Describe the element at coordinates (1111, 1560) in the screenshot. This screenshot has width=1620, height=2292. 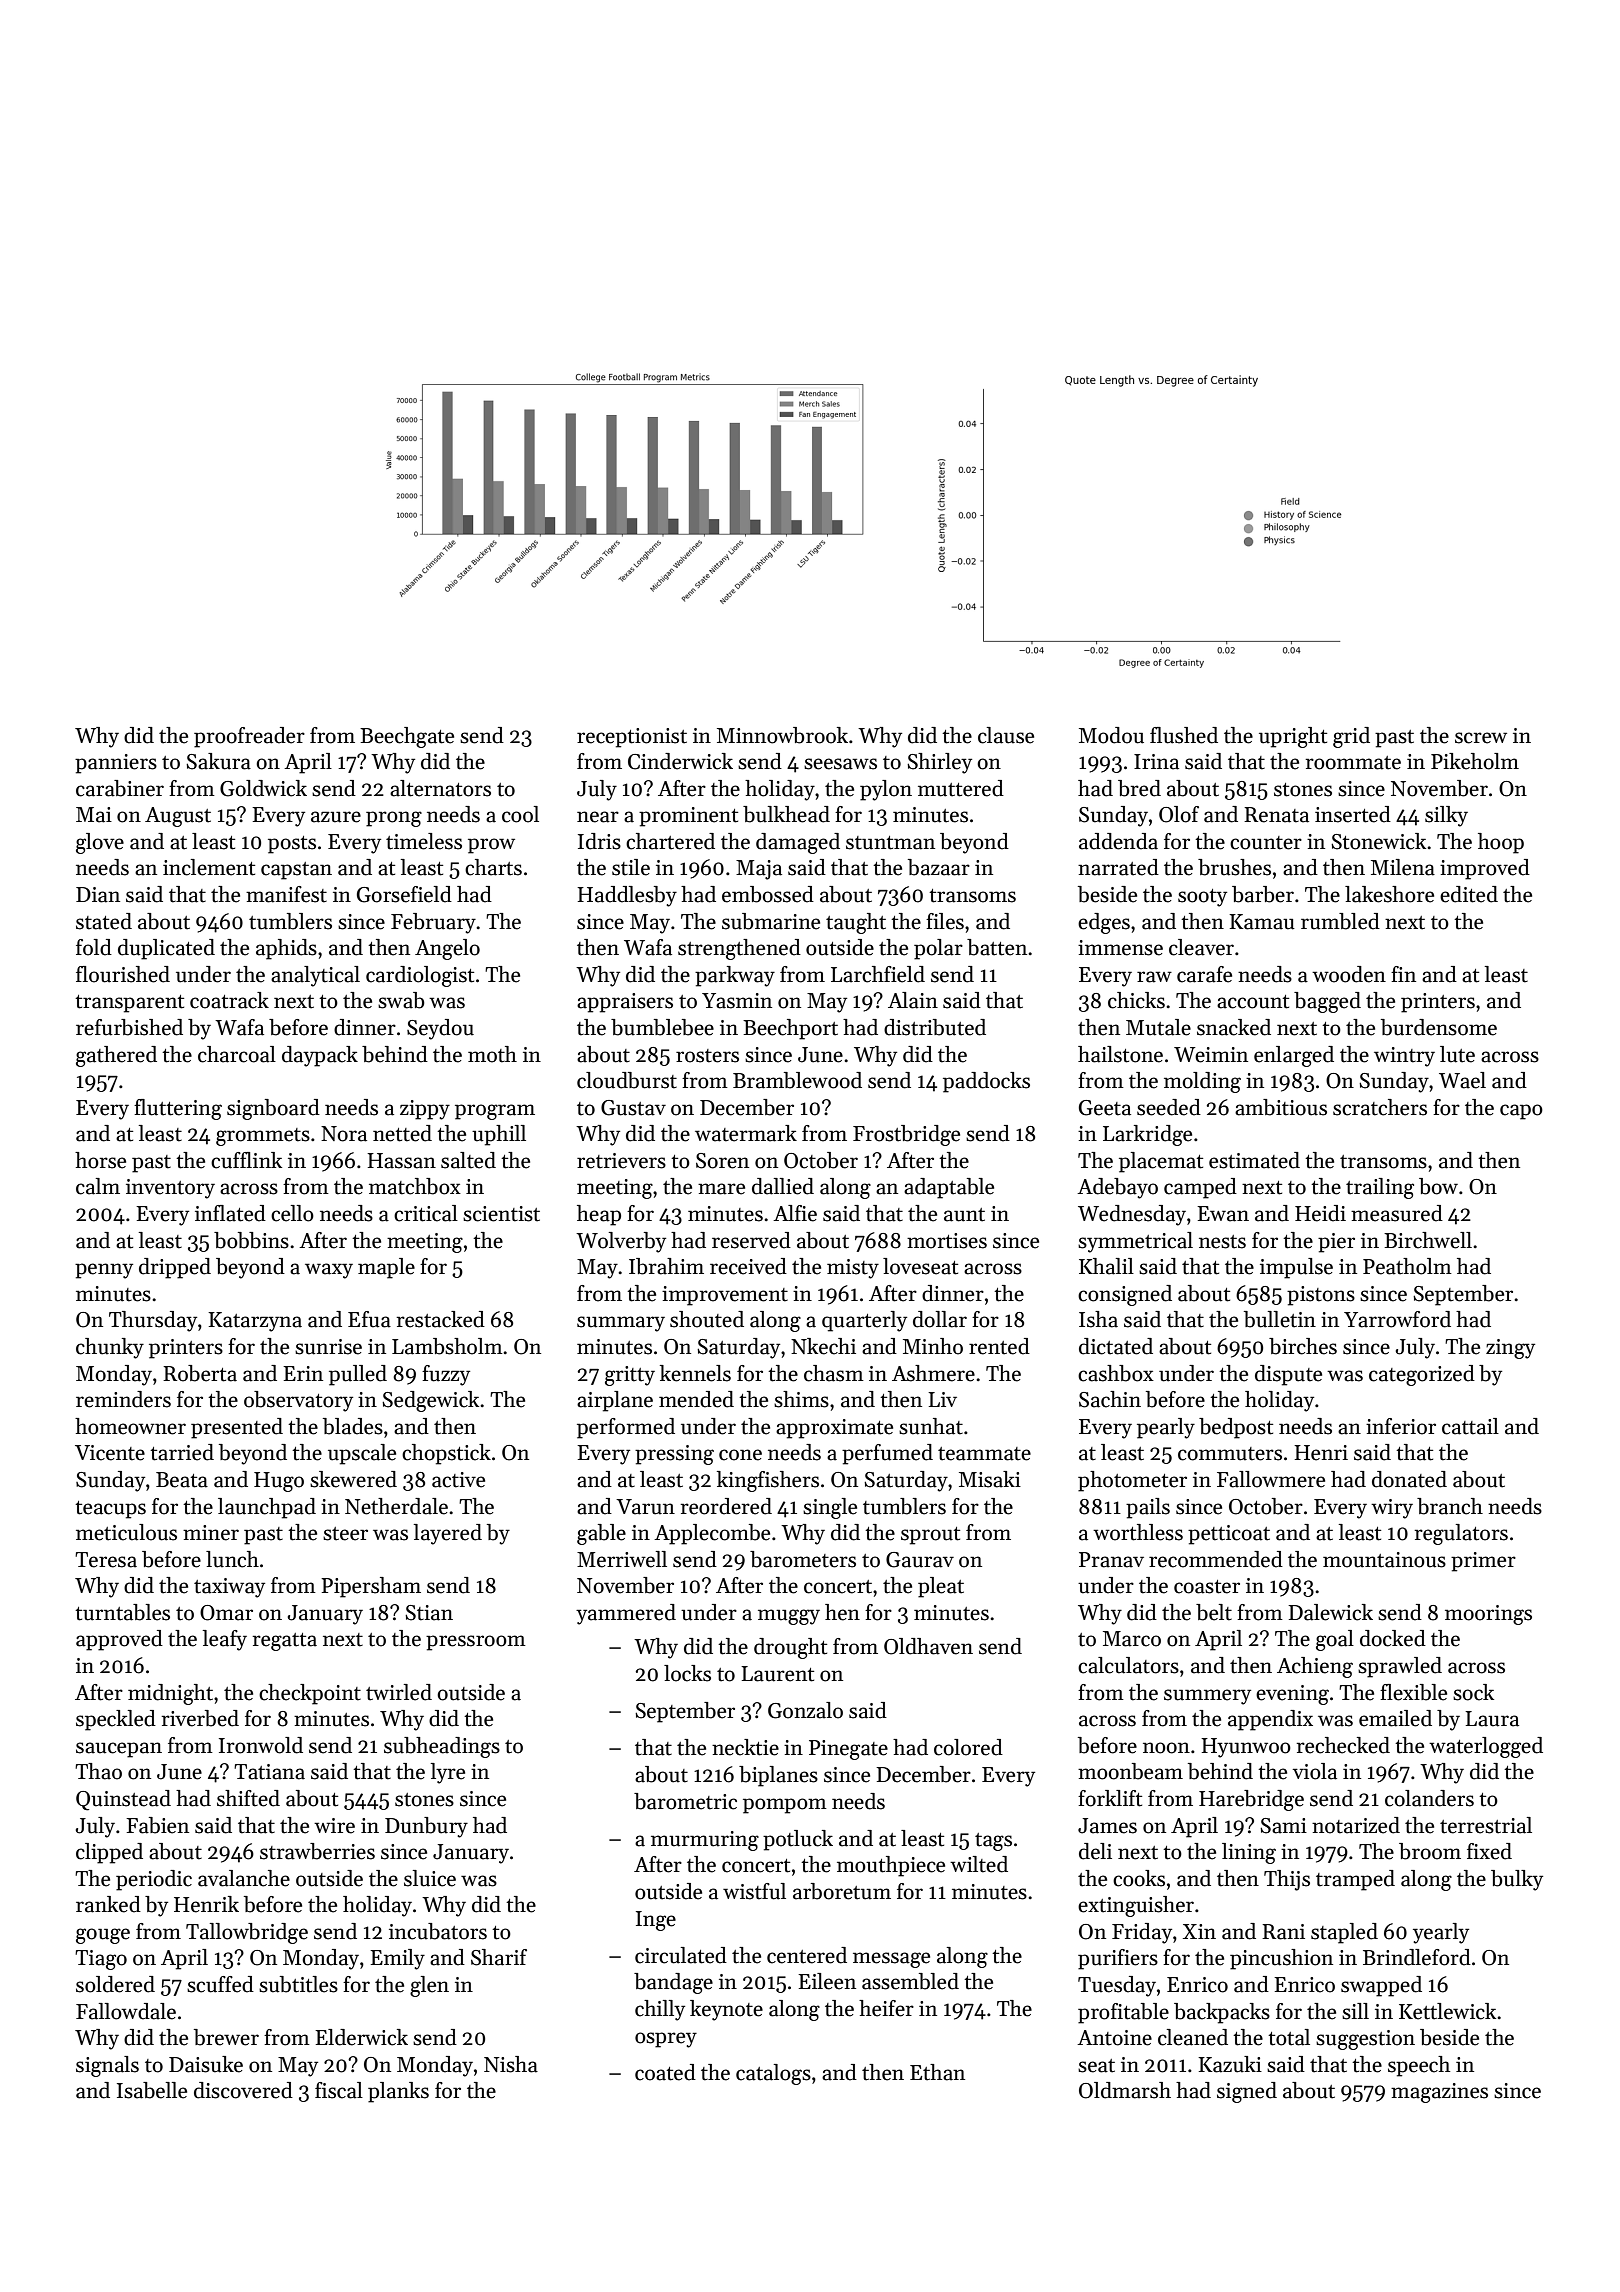
I see `Pranav` at that location.
